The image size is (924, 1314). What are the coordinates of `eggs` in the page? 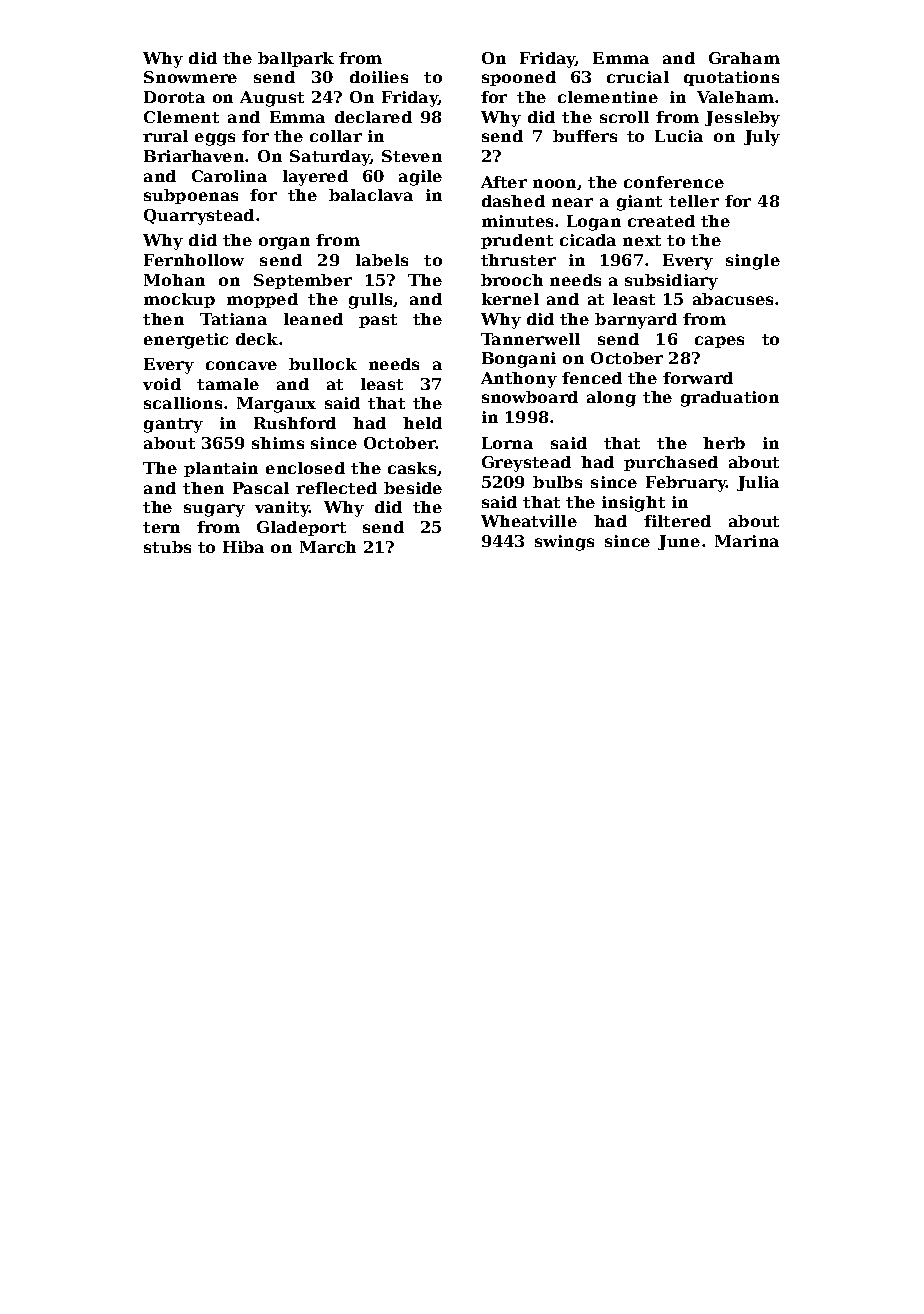 It's located at (215, 139).
